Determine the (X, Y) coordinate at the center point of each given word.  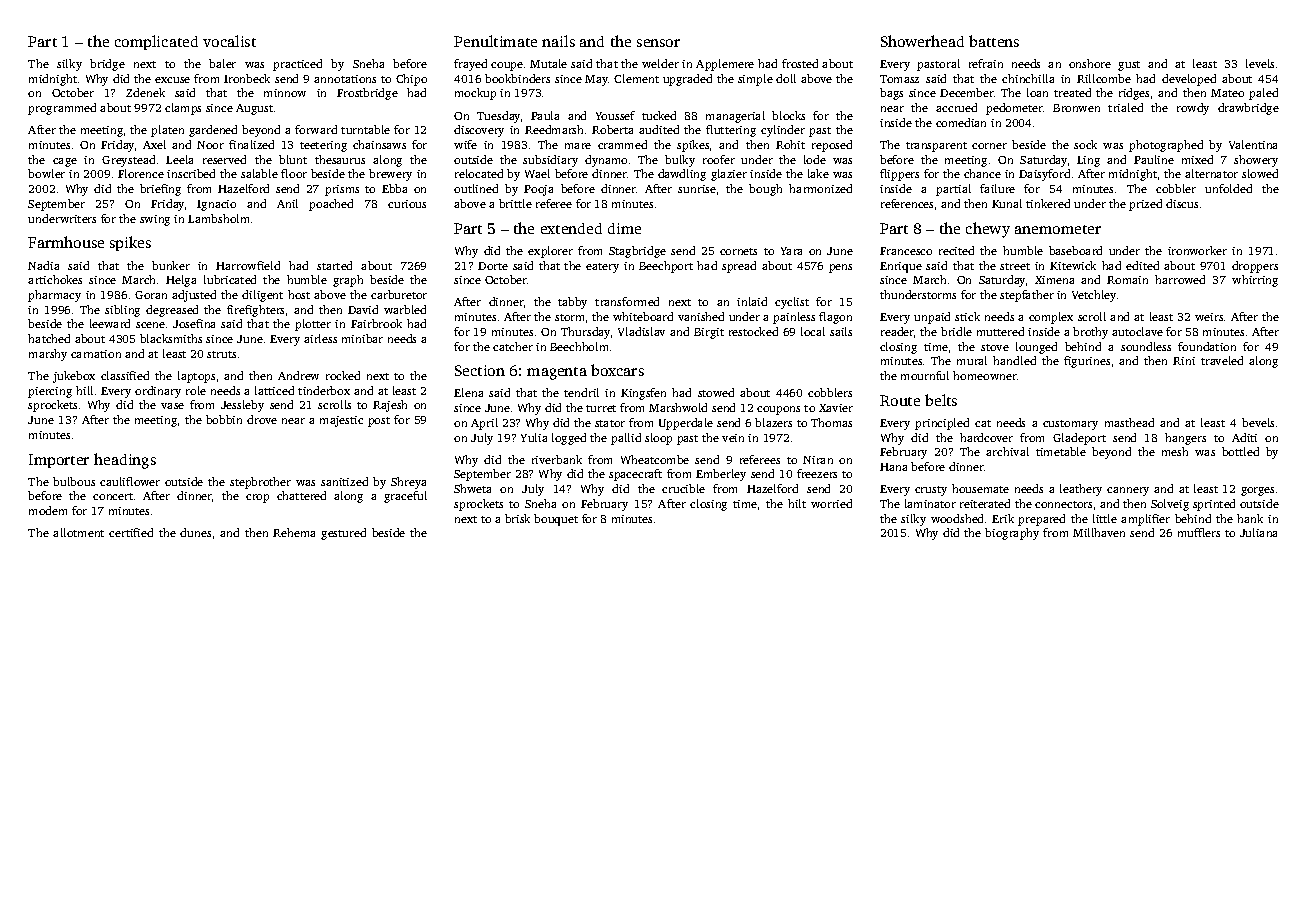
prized (1145, 205)
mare (578, 146)
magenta (557, 373)
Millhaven (1099, 532)
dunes (195, 532)
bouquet (556, 520)
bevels (1258, 422)
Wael (537, 173)
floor (294, 173)
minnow (285, 93)
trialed (1125, 107)
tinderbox (324, 390)
